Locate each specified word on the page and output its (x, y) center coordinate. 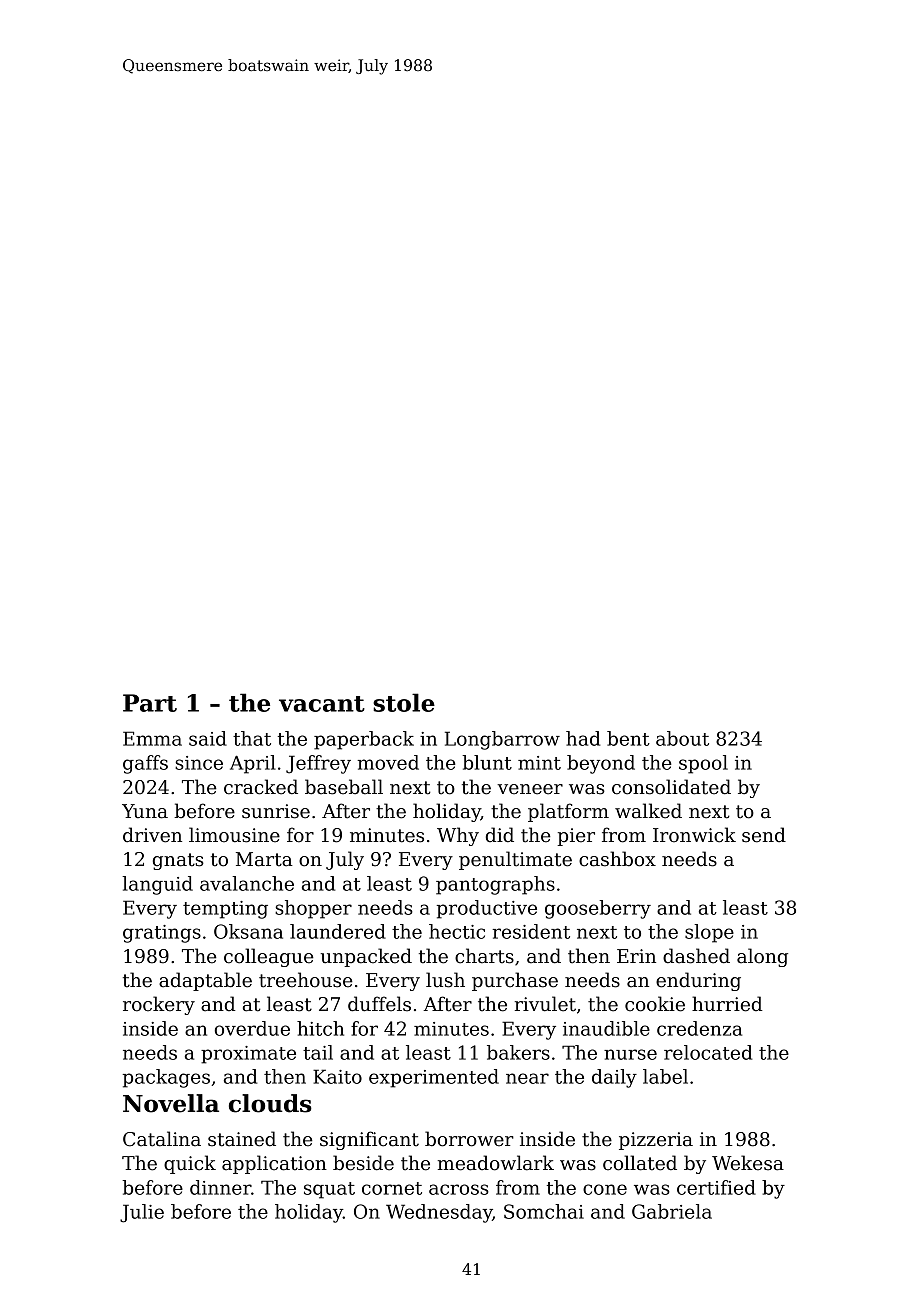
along (762, 957)
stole (404, 702)
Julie (142, 1213)
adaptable (205, 981)
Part (150, 703)
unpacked (366, 957)
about (682, 738)
